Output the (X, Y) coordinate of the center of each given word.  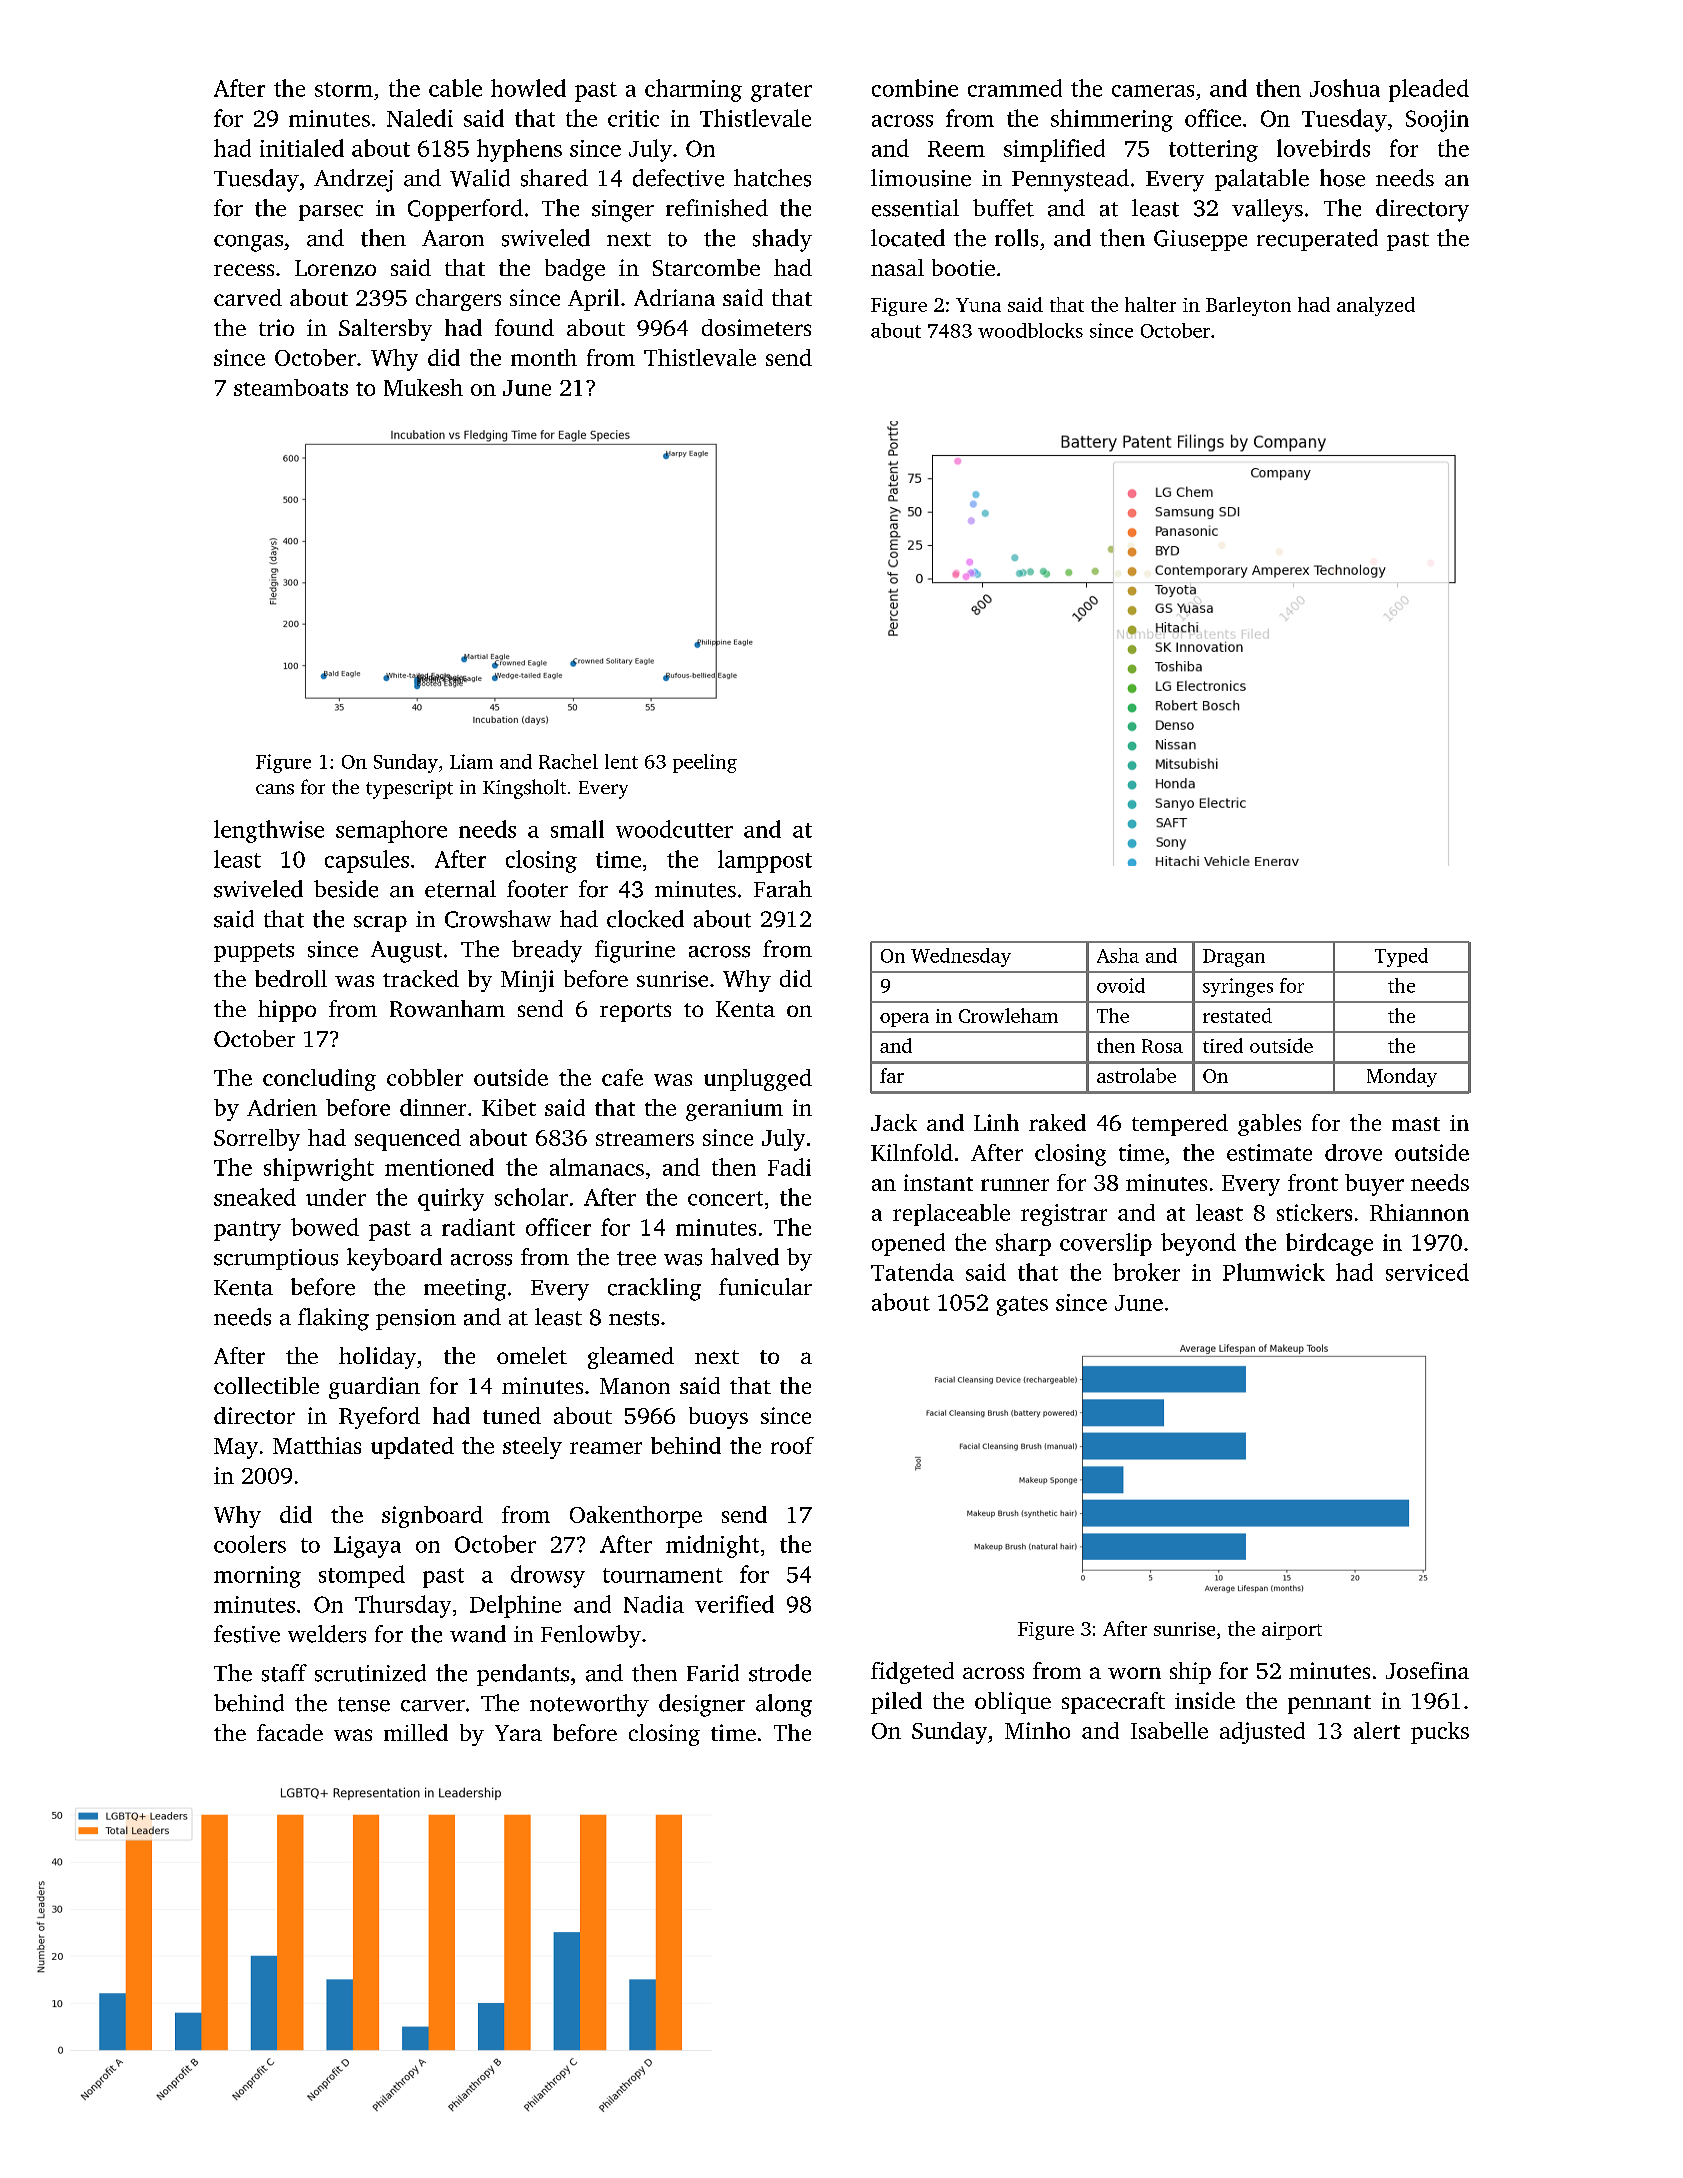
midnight (712, 1546)
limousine (921, 178)
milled (416, 1732)
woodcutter (674, 829)
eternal (460, 889)
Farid (713, 1673)
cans (275, 789)
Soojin (1437, 121)
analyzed (1376, 306)
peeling (705, 763)
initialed (302, 148)
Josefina (1427, 1670)
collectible (266, 1385)
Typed (1401, 957)
